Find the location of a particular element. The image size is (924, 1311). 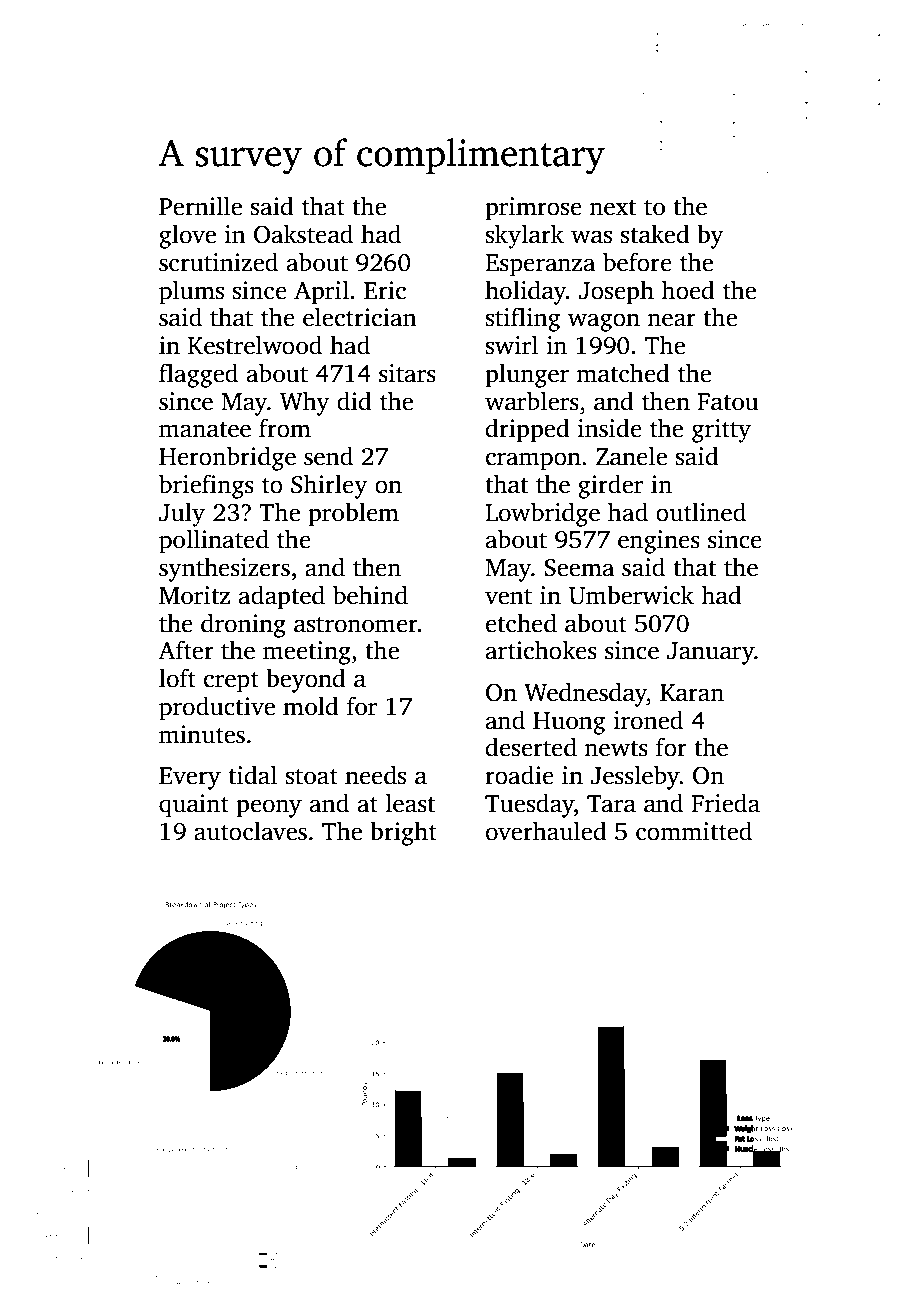

stifling is located at coordinates (523, 319).
